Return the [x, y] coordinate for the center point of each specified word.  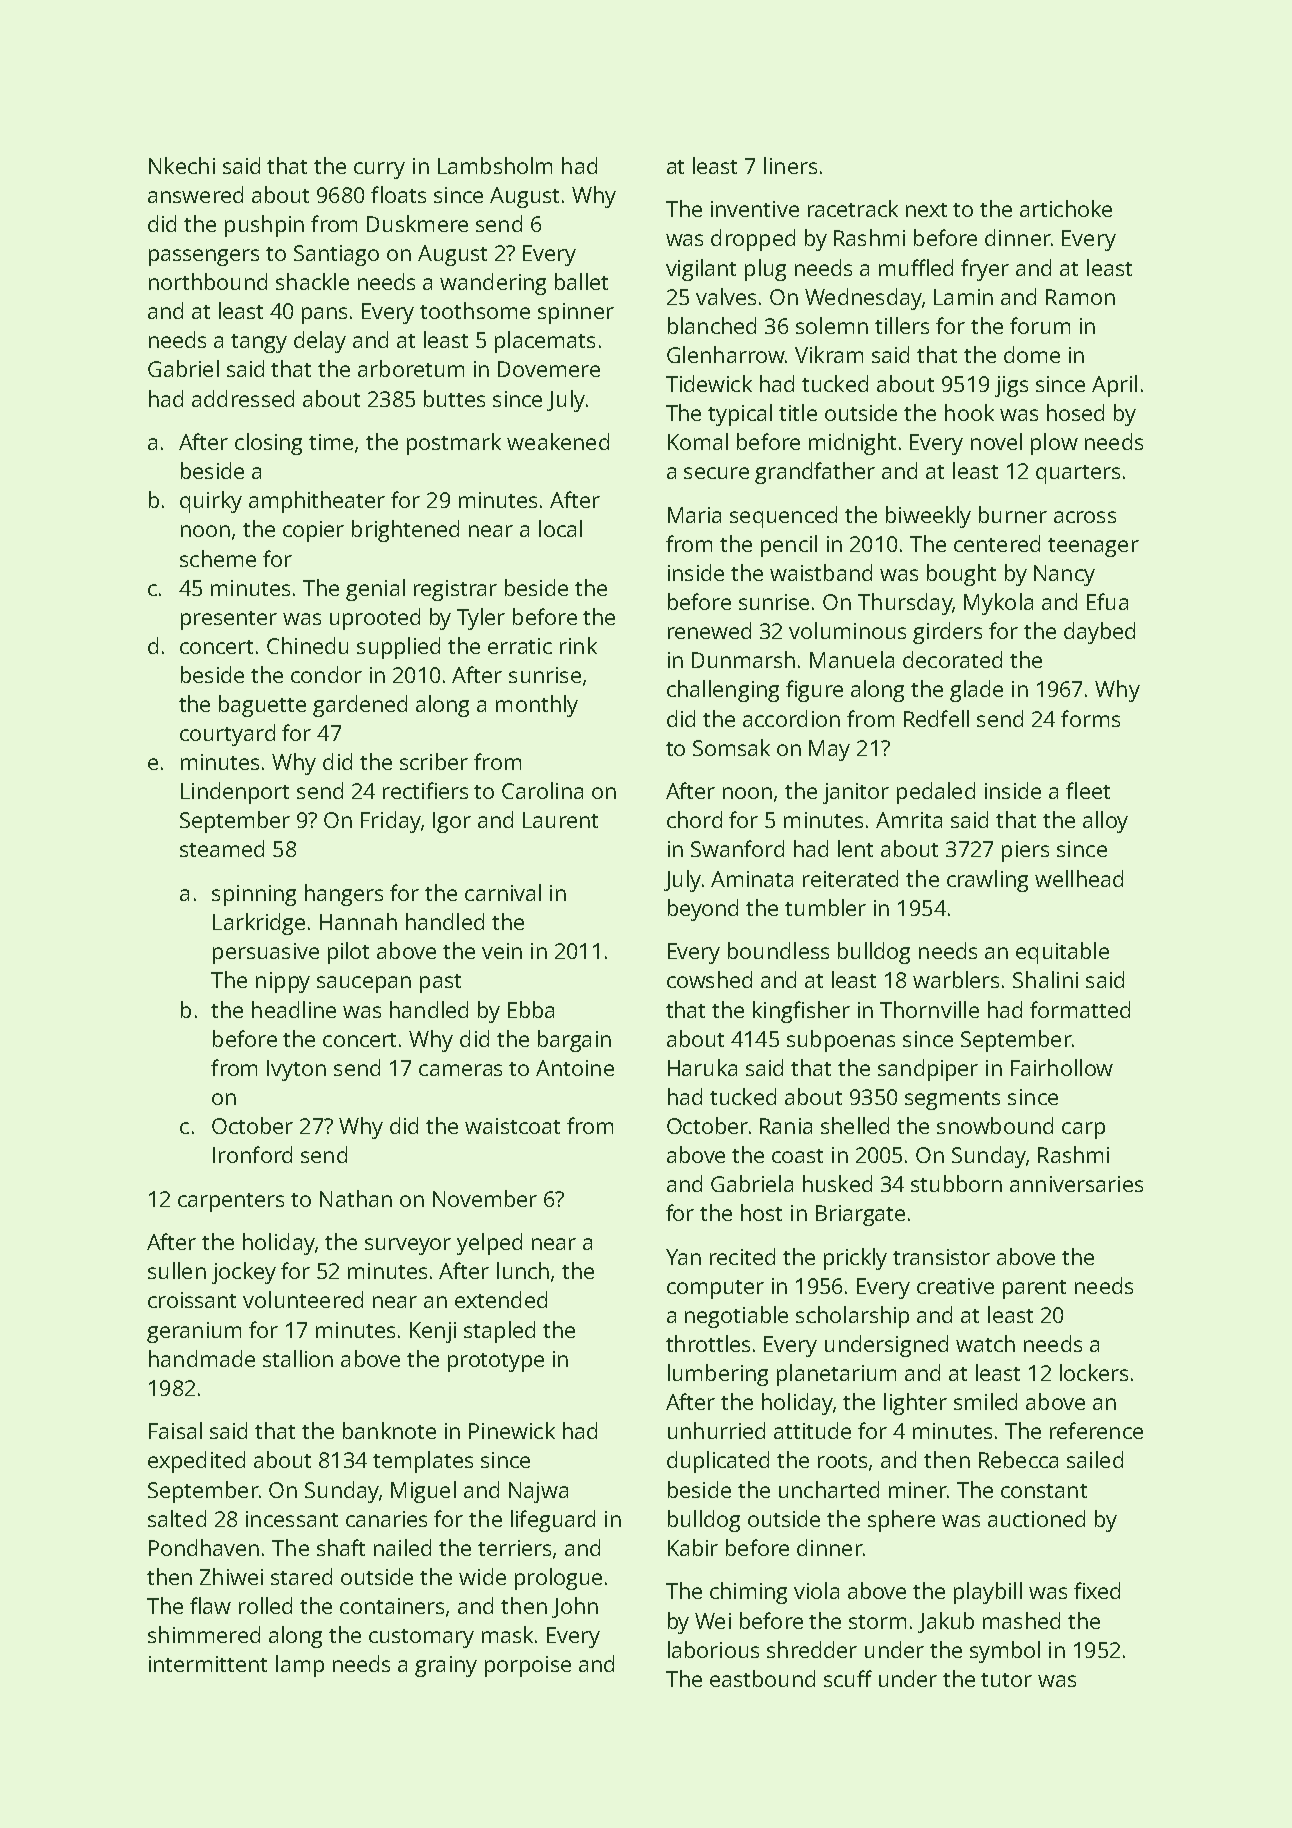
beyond [703, 910]
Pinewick [512, 1430]
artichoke [1066, 208]
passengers [204, 257]
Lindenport [235, 793]
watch [985, 1343]
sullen [177, 1270]
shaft [341, 1547]
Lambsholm [495, 165]
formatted [1080, 1009]
